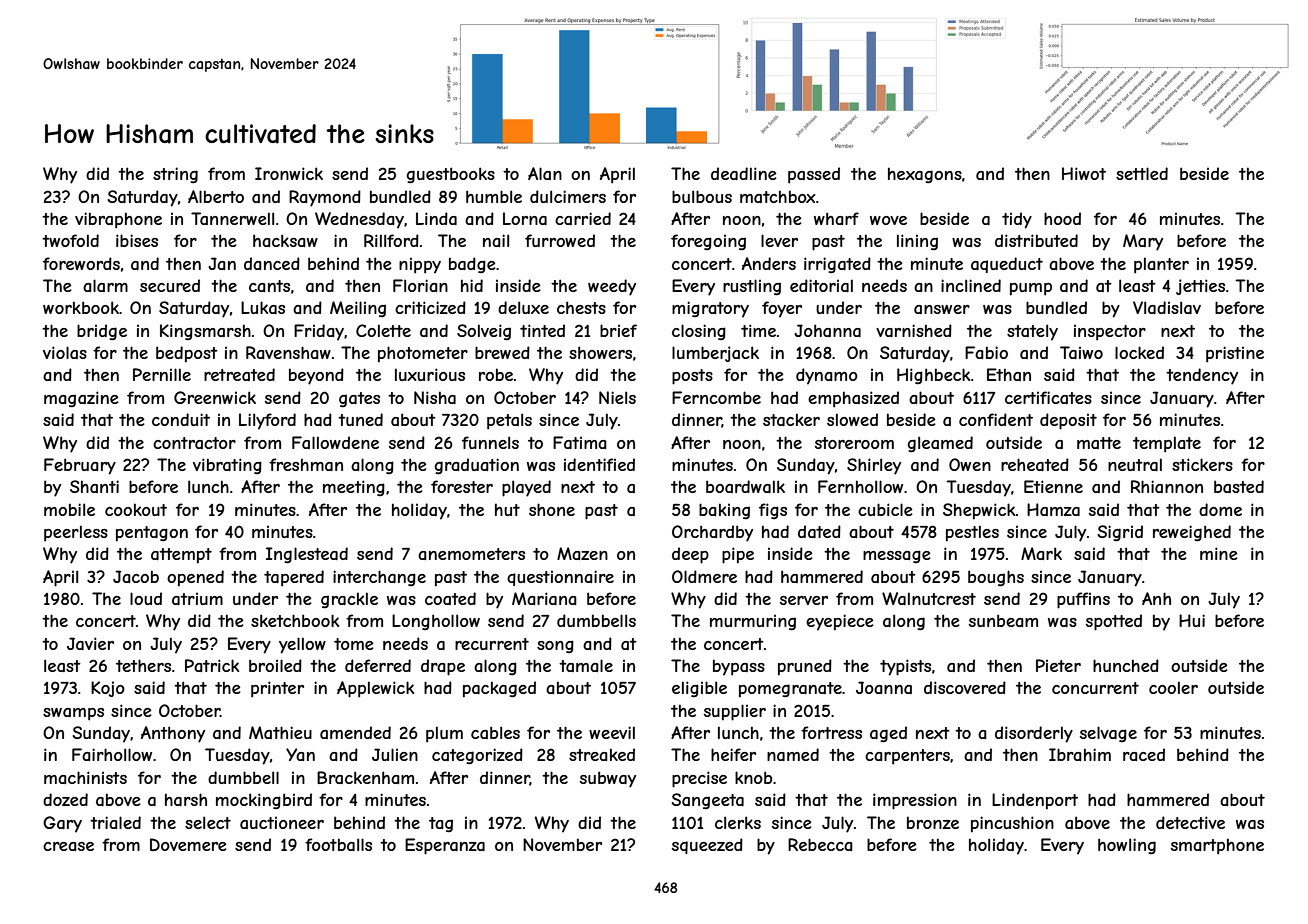  What do you see at coordinates (136, 509) in the screenshot?
I see `cookout` at bounding box center [136, 509].
